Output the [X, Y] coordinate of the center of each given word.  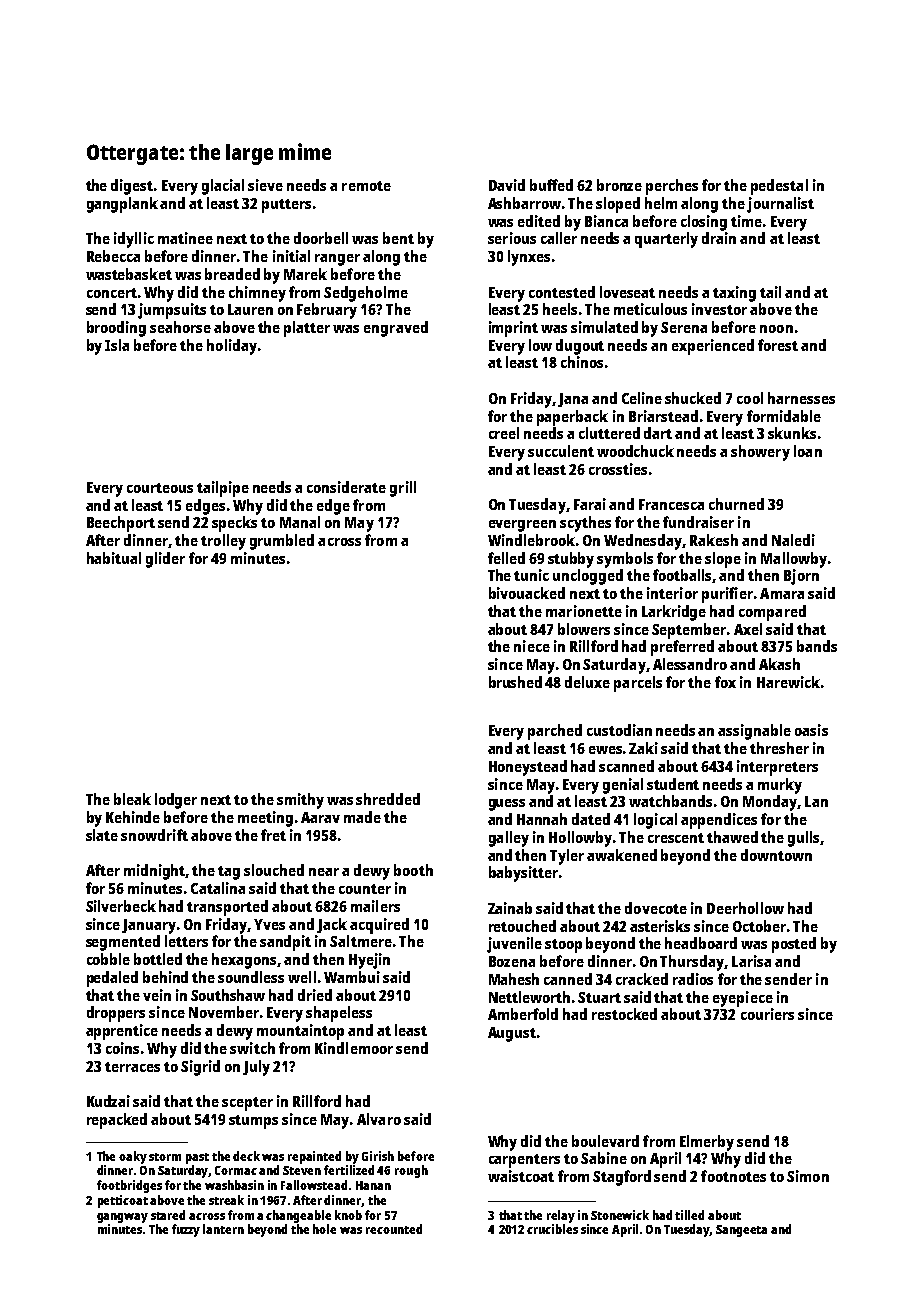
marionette [584, 611]
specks [234, 524]
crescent [676, 838]
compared [772, 613]
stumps [253, 1122]
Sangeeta [741, 1231]
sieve [265, 185]
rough [411, 1171]
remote [366, 186]
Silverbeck [121, 906]
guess [507, 805]
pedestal [779, 187]
